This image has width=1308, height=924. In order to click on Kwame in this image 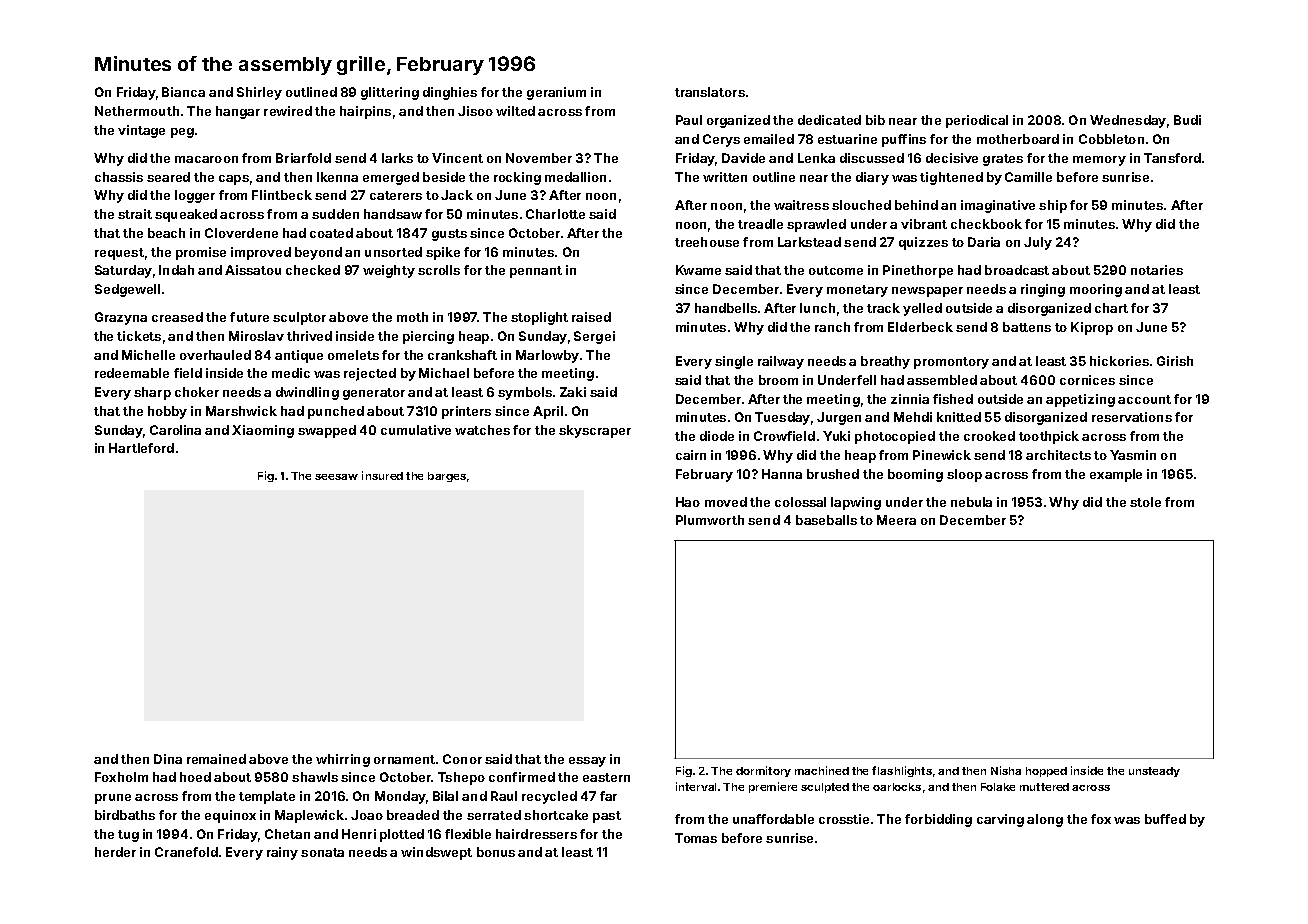, I will do `click(698, 270)`.
